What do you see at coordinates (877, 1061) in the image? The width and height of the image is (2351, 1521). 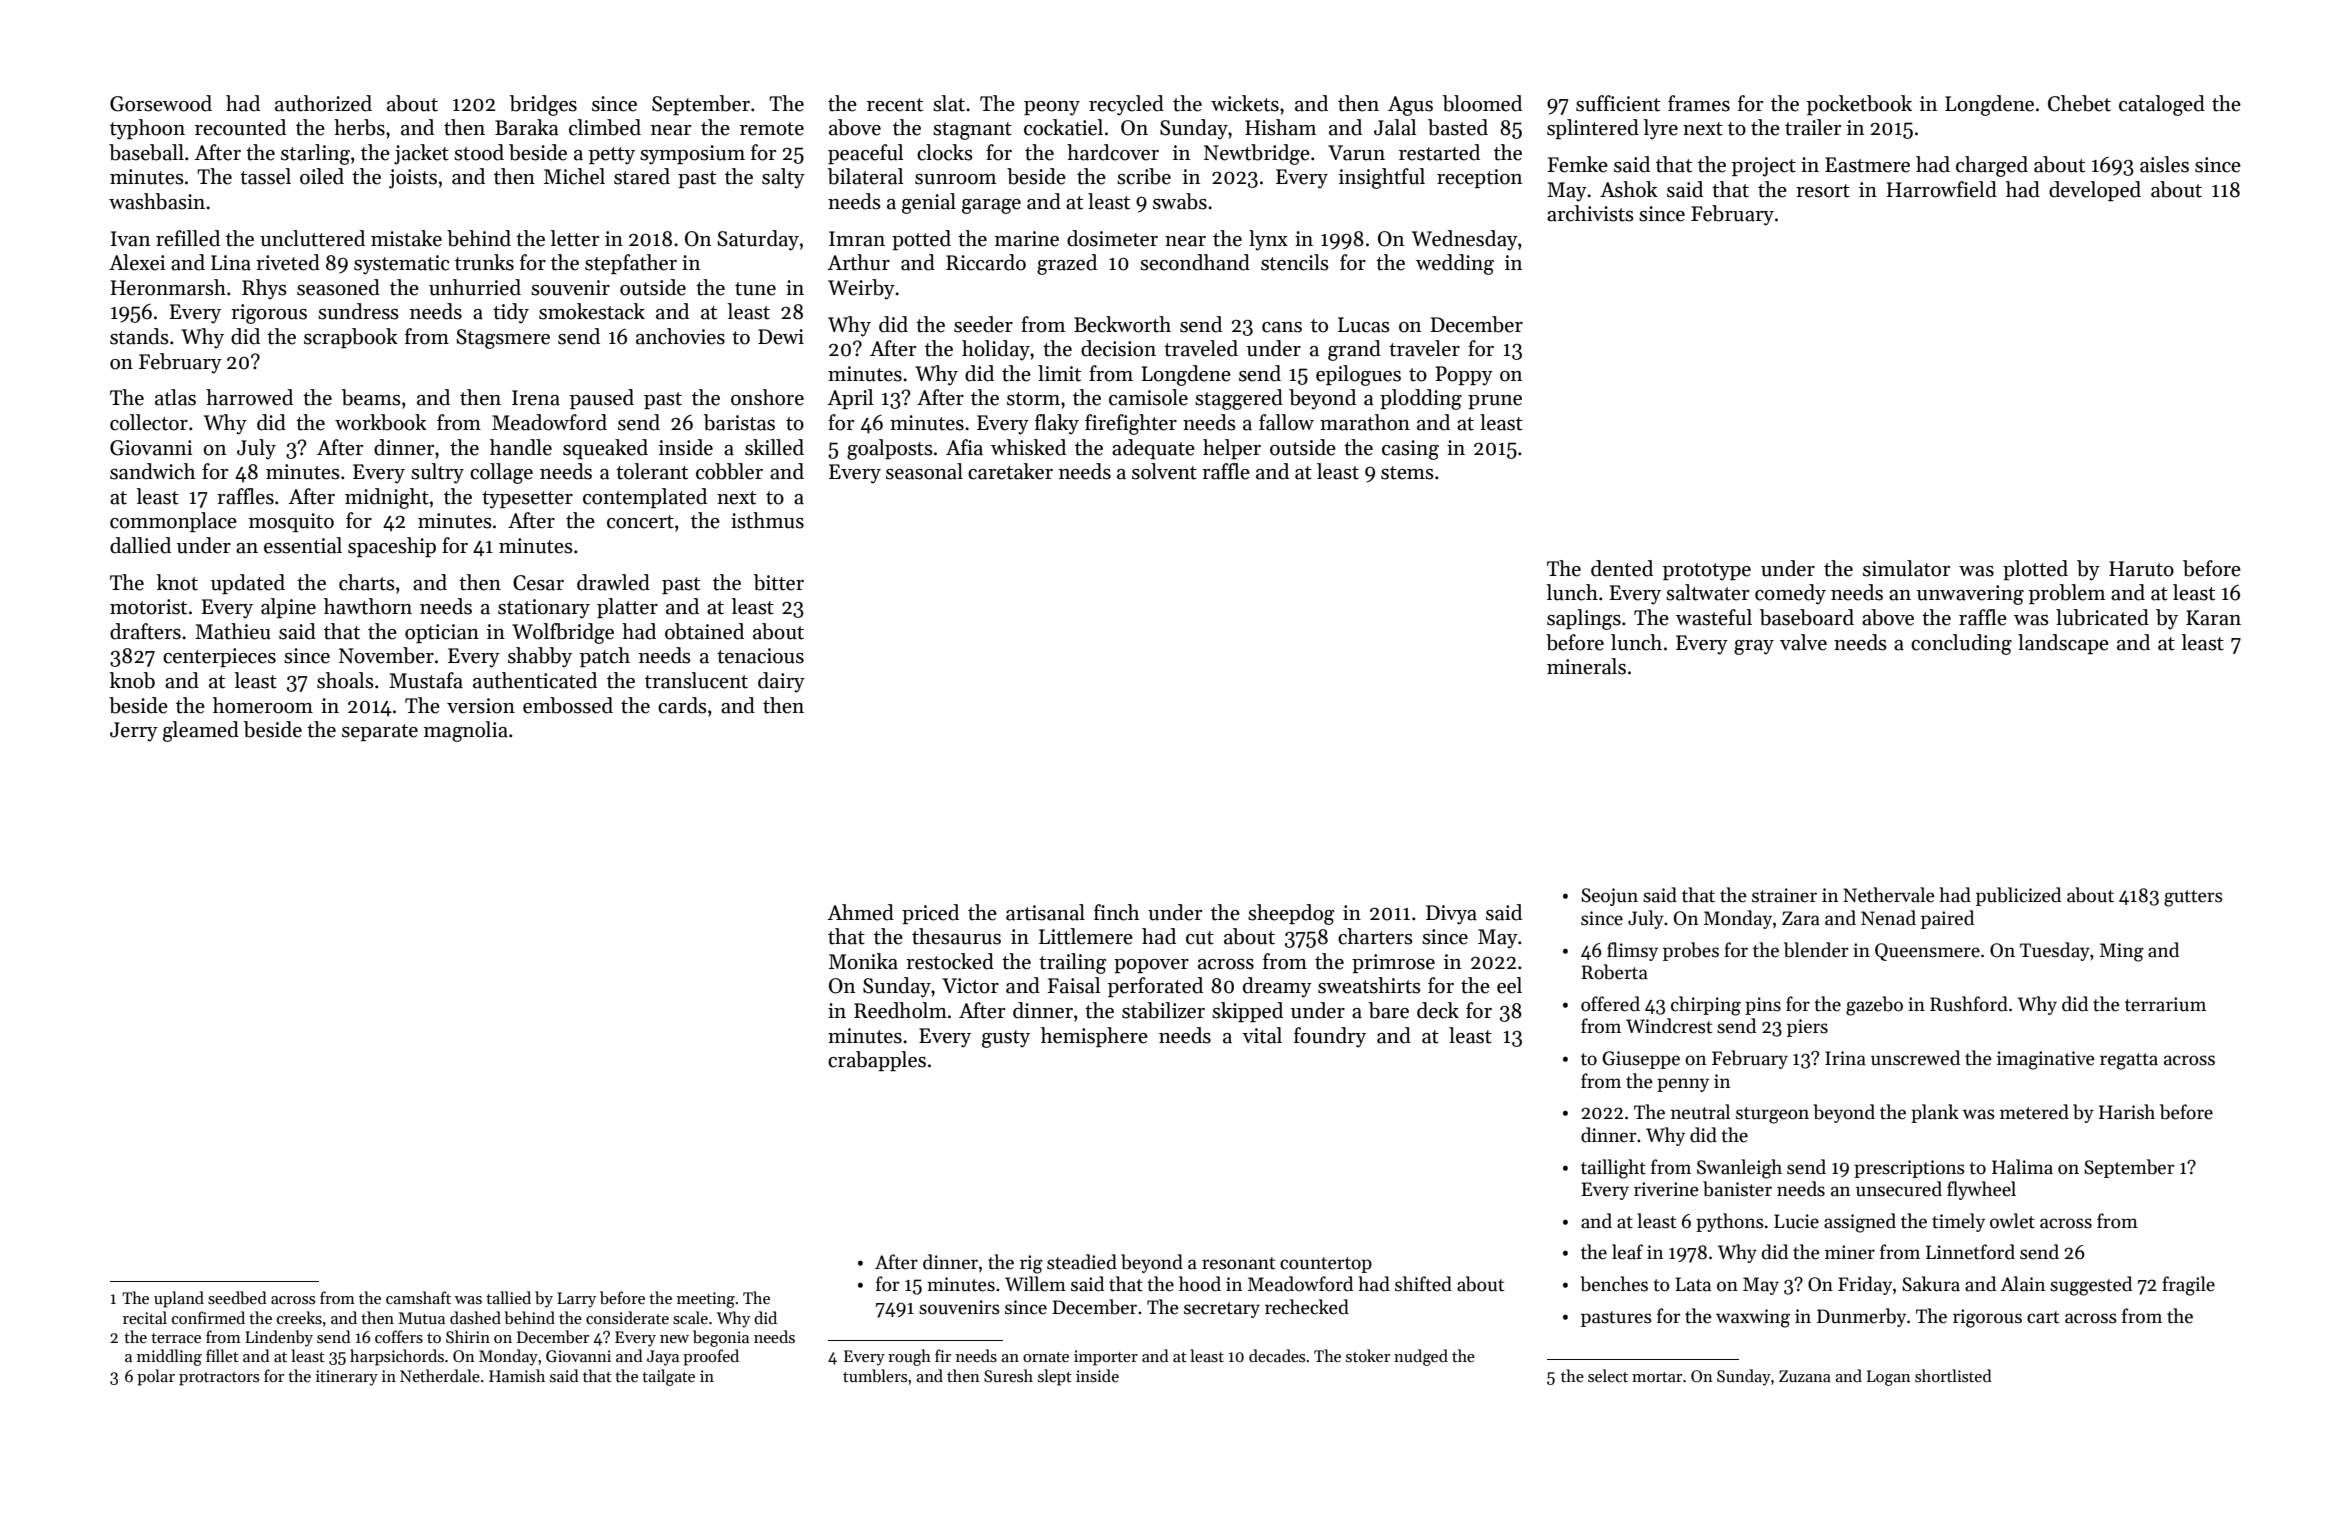 I see `crabapples` at bounding box center [877, 1061].
